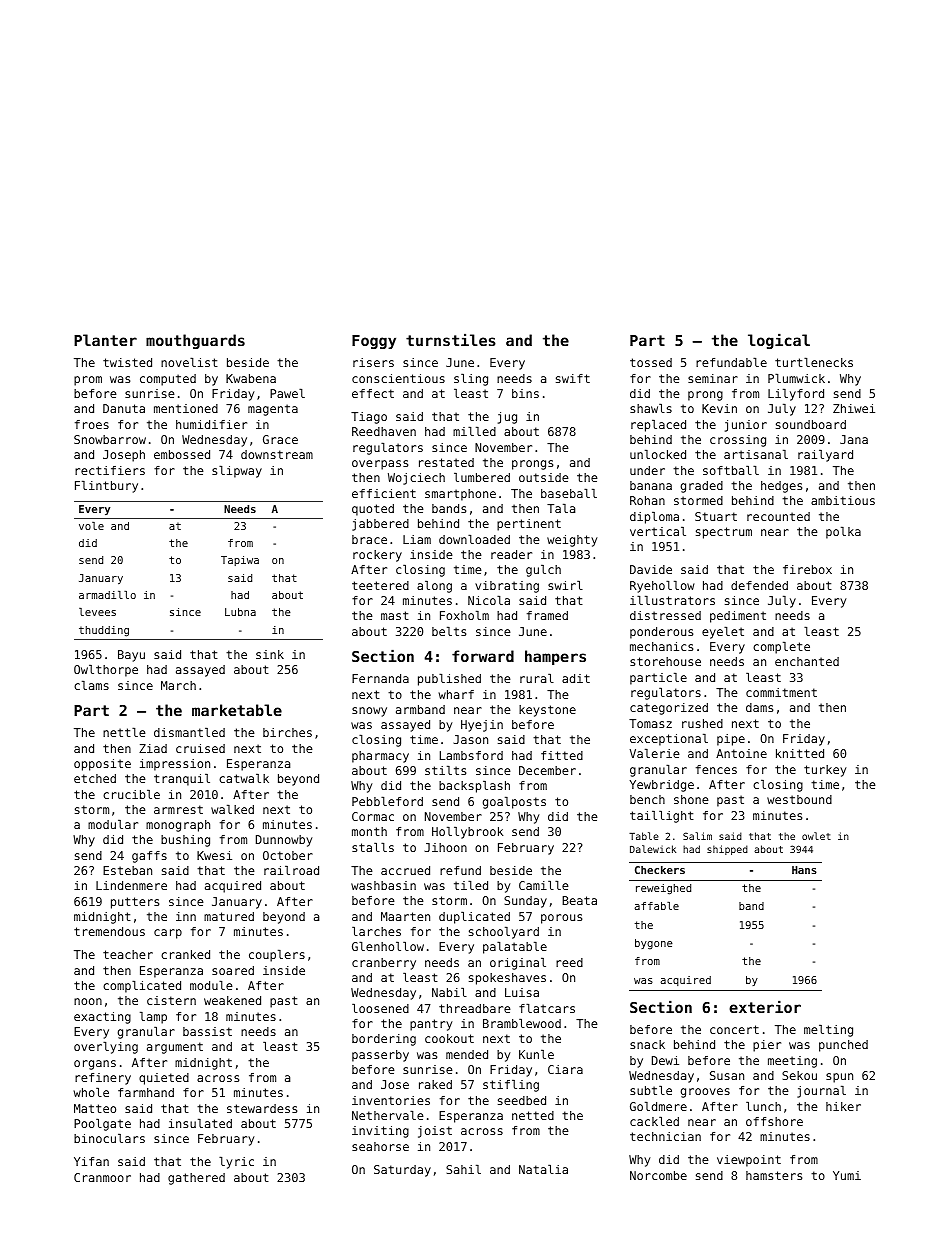  Describe the element at coordinates (800, 753) in the screenshot. I see `knitted` at that location.
